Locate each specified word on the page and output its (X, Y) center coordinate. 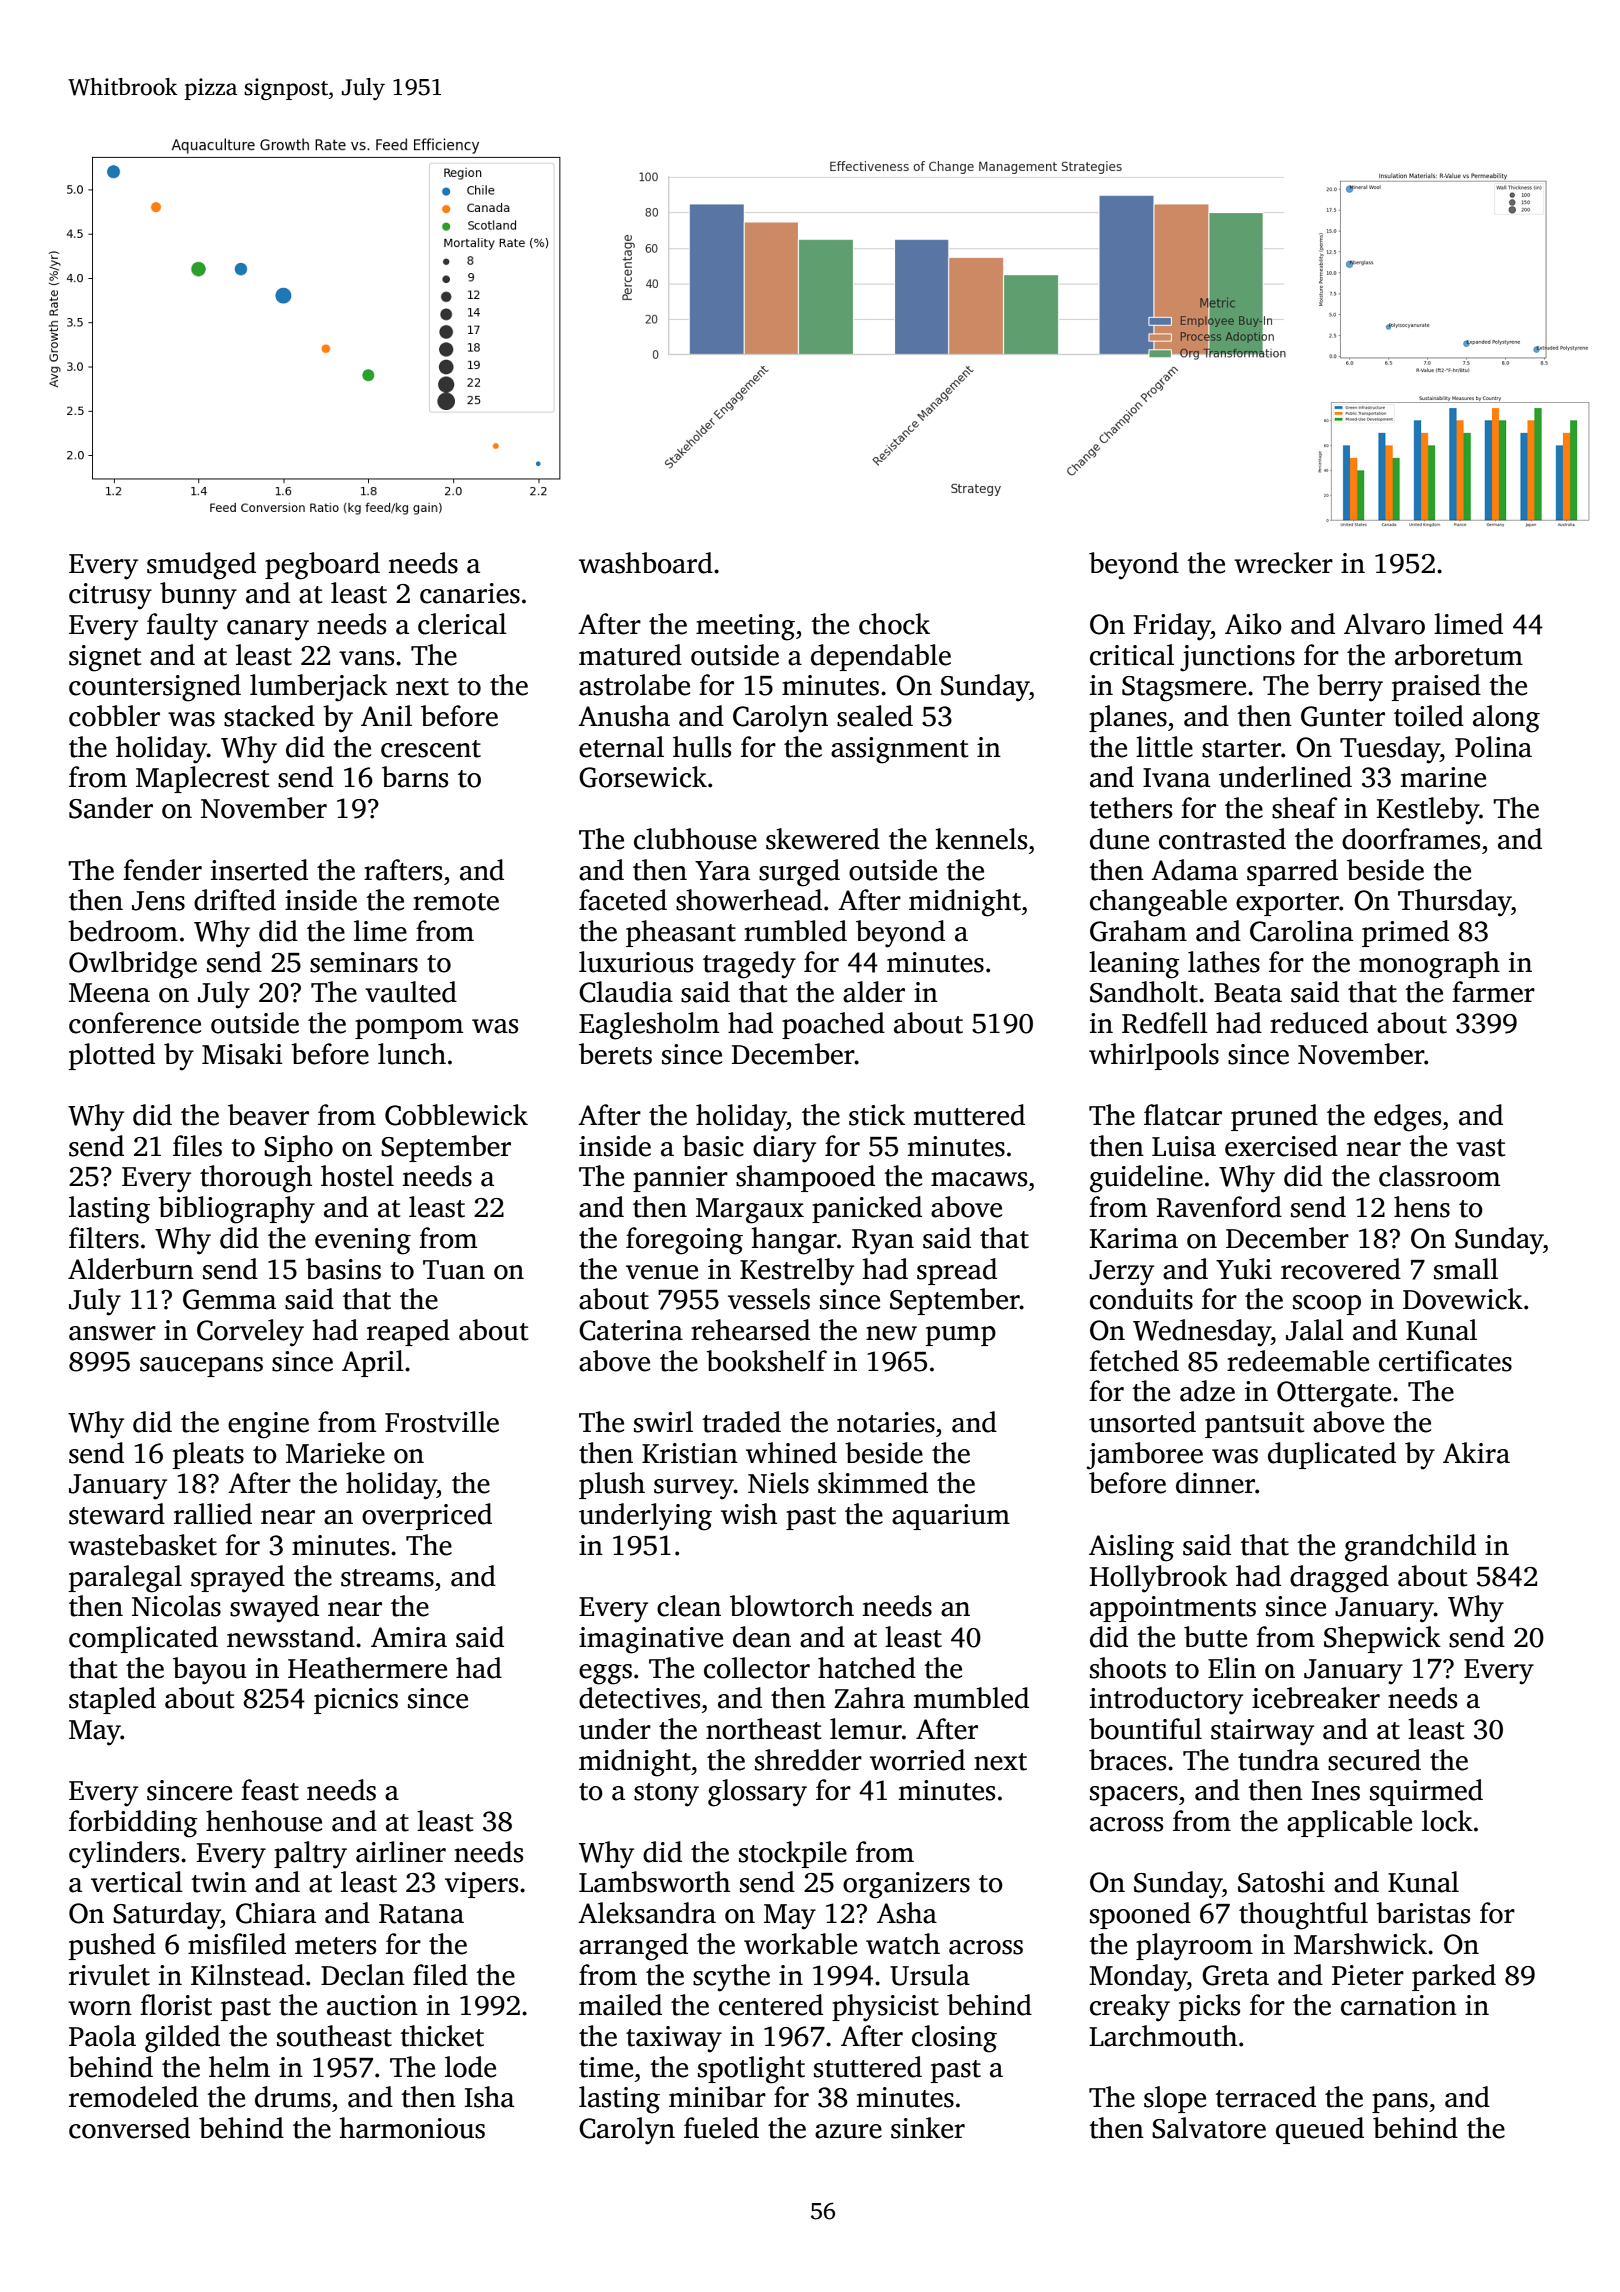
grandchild (1410, 1548)
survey (694, 1489)
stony (666, 1795)
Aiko (1253, 624)
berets (615, 1054)
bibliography (236, 1210)
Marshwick (1360, 1944)
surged (799, 873)
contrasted (1222, 839)
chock (894, 624)
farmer (1493, 992)
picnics (356, 1701)
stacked (269, 716)
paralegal (125, 1579)
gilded (182, 2039)
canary (268, 630)
